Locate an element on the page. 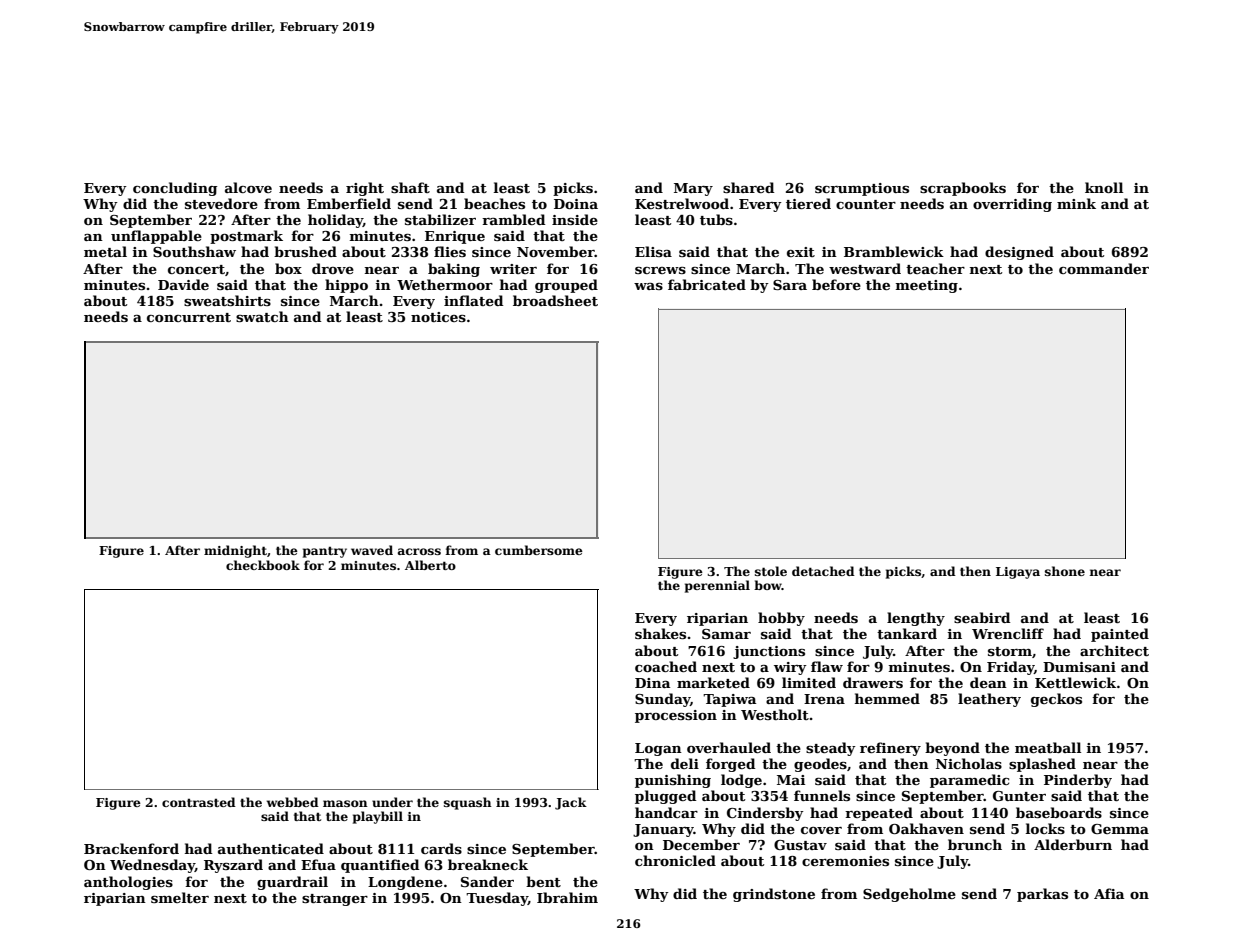 The width and height of the page is (1233, 952). refinery is located at coordinates (890, 749).
